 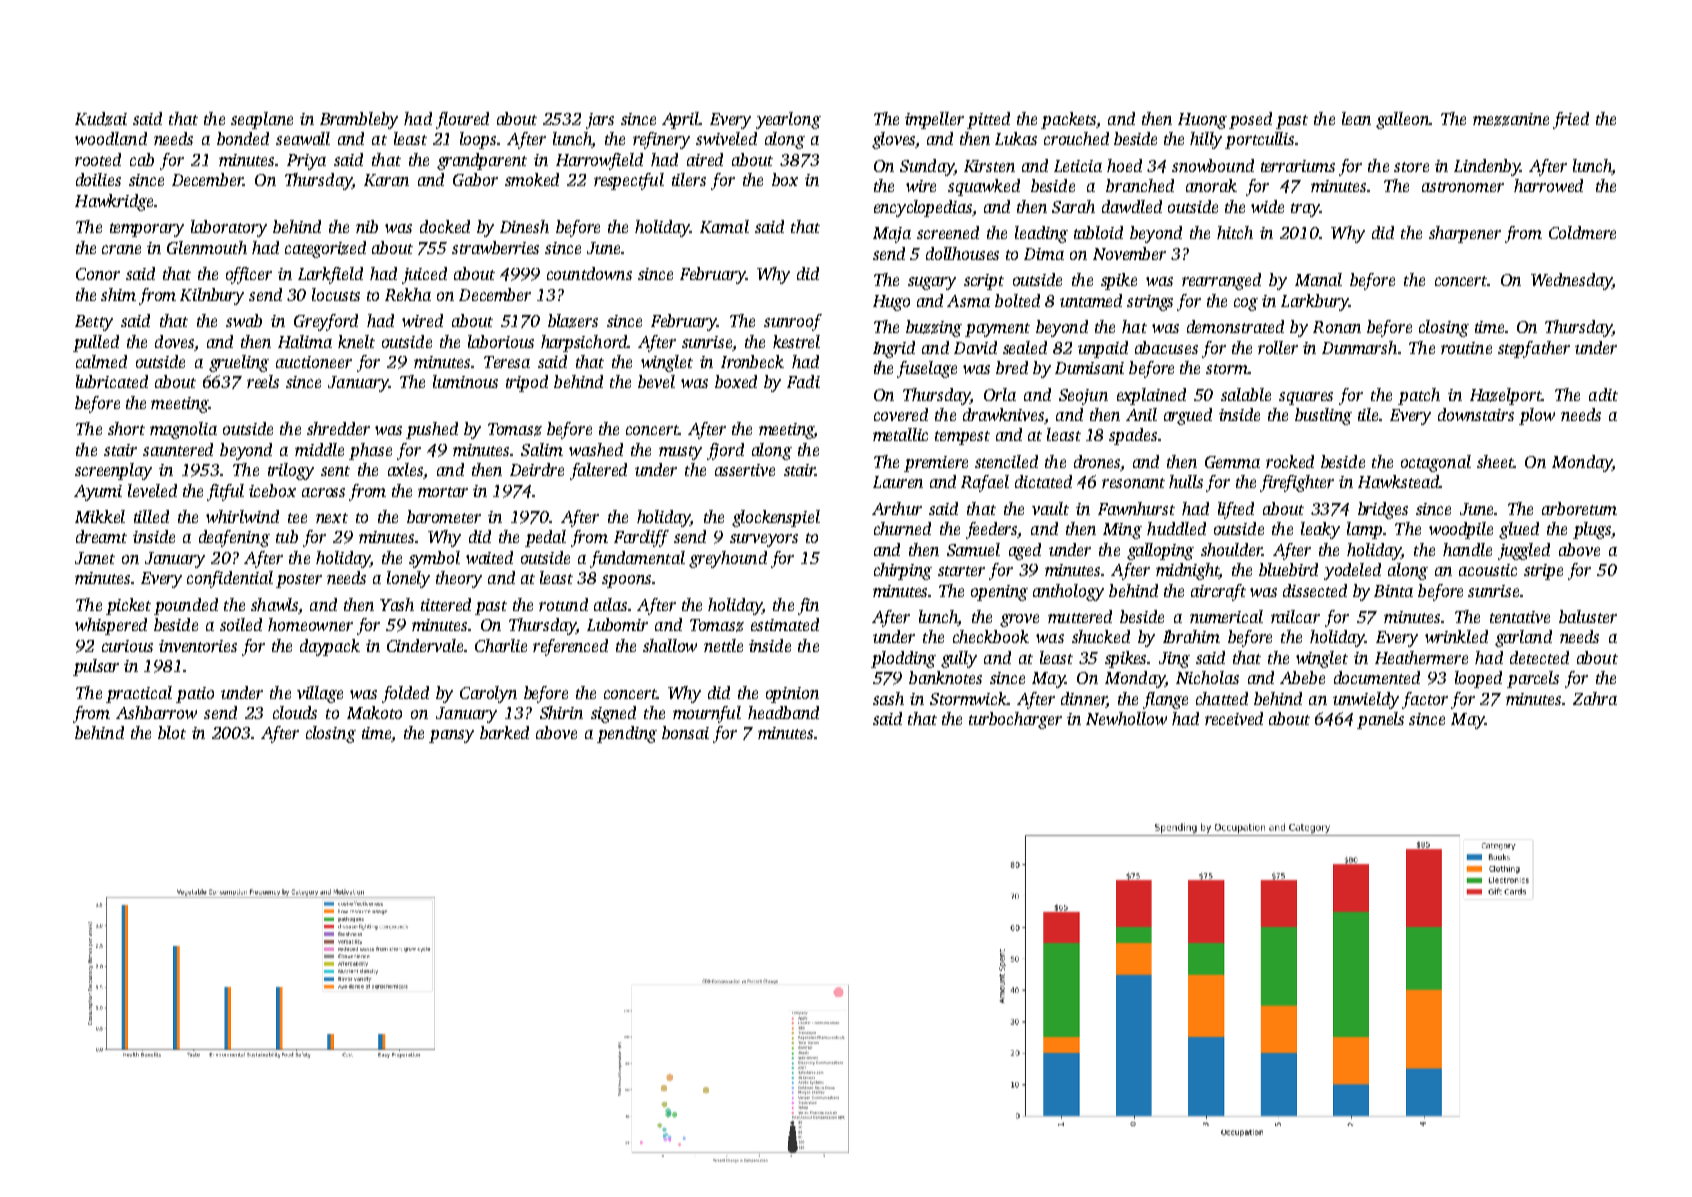 I want to click on aired, so click(x=705, y=159).
